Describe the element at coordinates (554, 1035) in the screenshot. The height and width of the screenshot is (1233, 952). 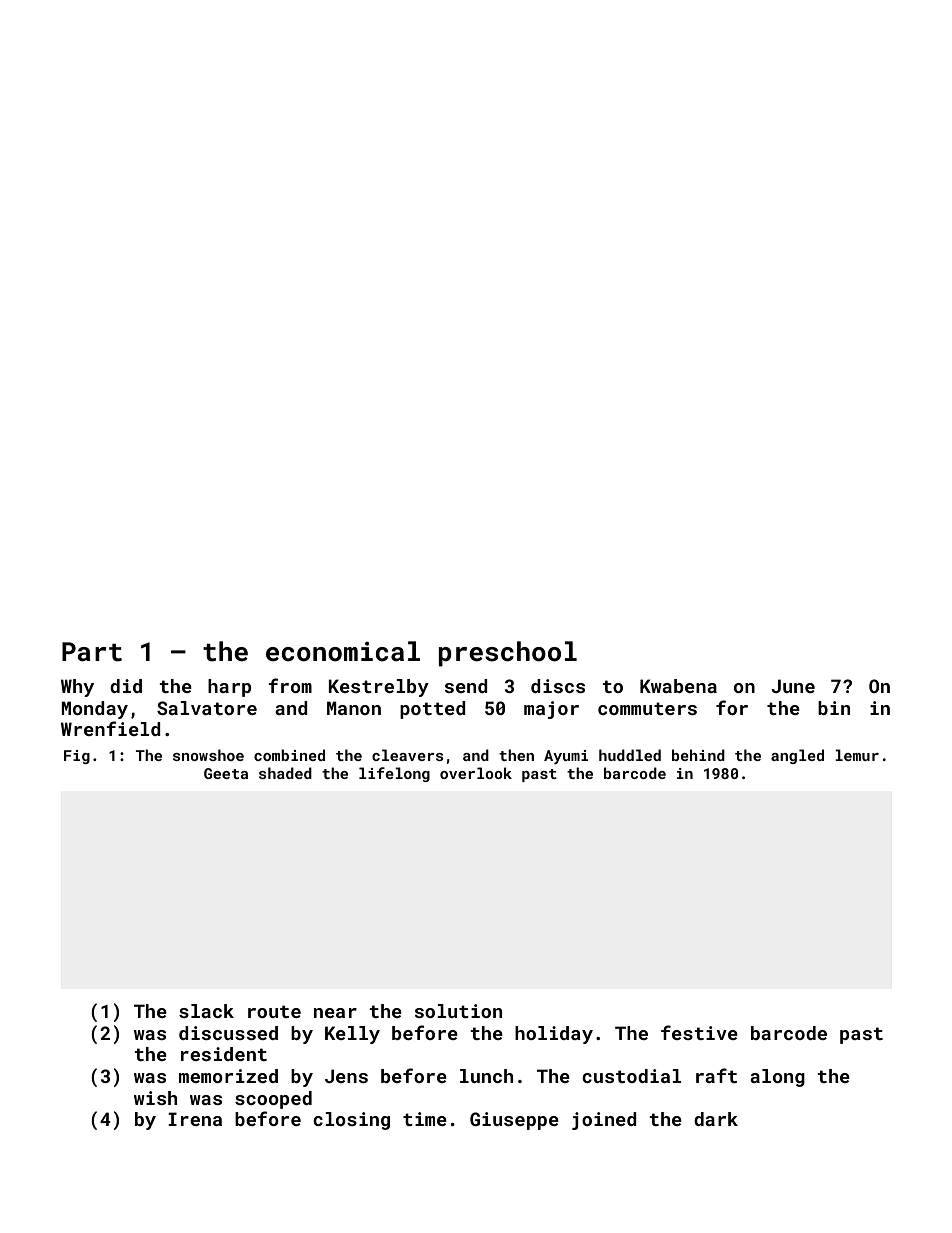
I see `holiday` at that location.
